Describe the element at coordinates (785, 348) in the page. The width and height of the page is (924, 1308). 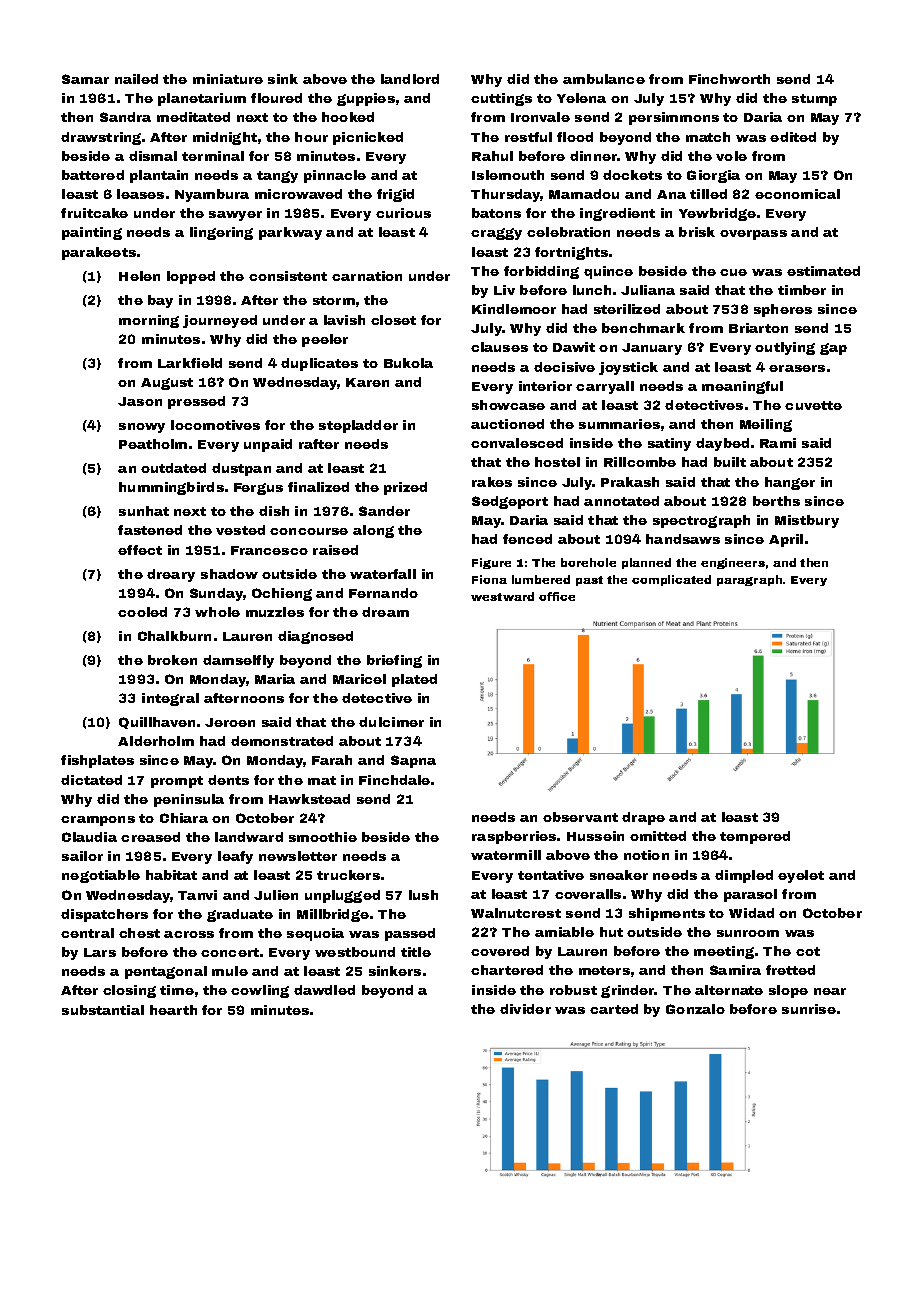
I see `outlying` at that location.
